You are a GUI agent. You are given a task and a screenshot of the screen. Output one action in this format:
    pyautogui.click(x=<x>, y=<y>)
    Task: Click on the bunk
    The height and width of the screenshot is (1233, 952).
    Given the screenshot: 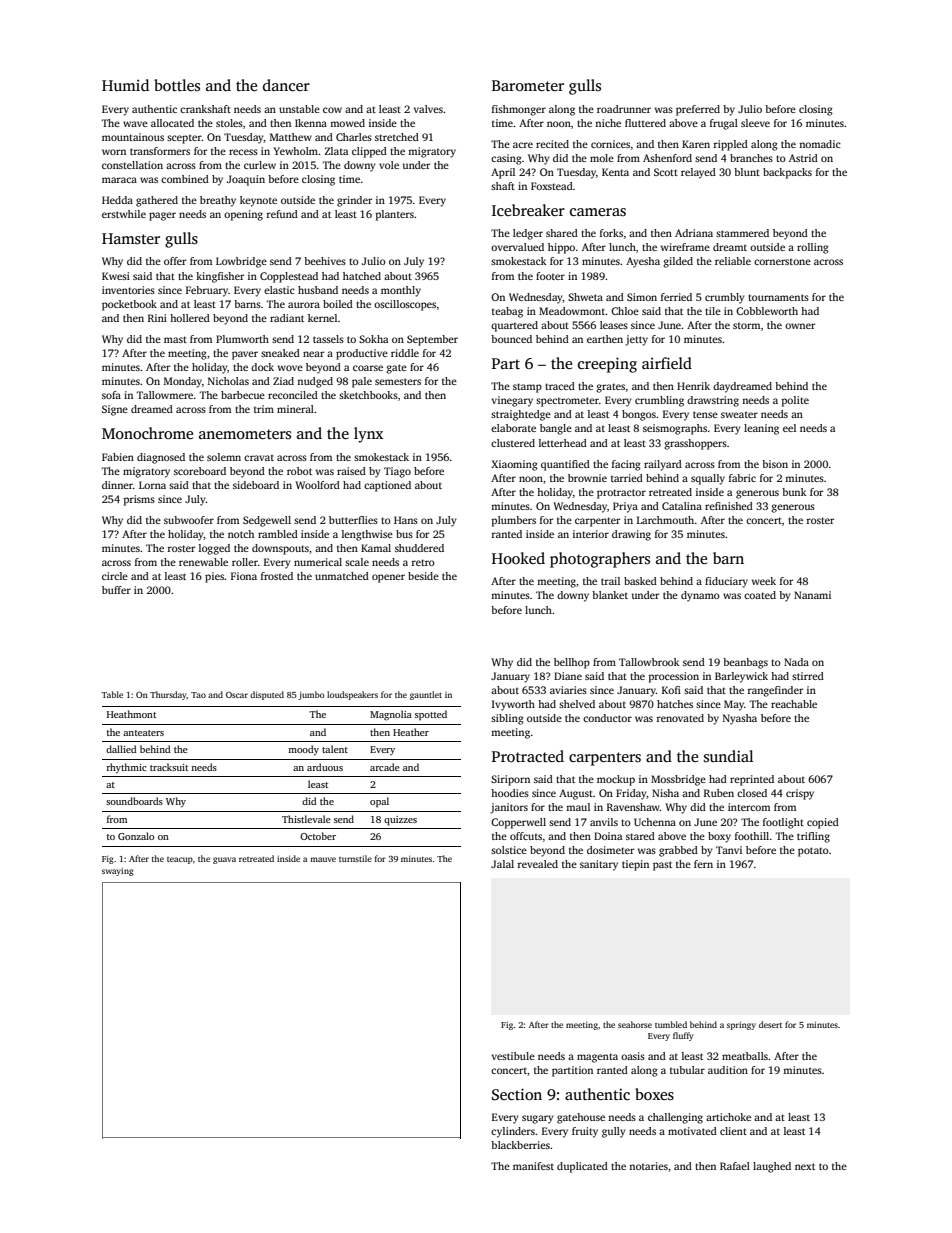 What is the action you would take?
    pyautogui.click(x=794, y=492)
